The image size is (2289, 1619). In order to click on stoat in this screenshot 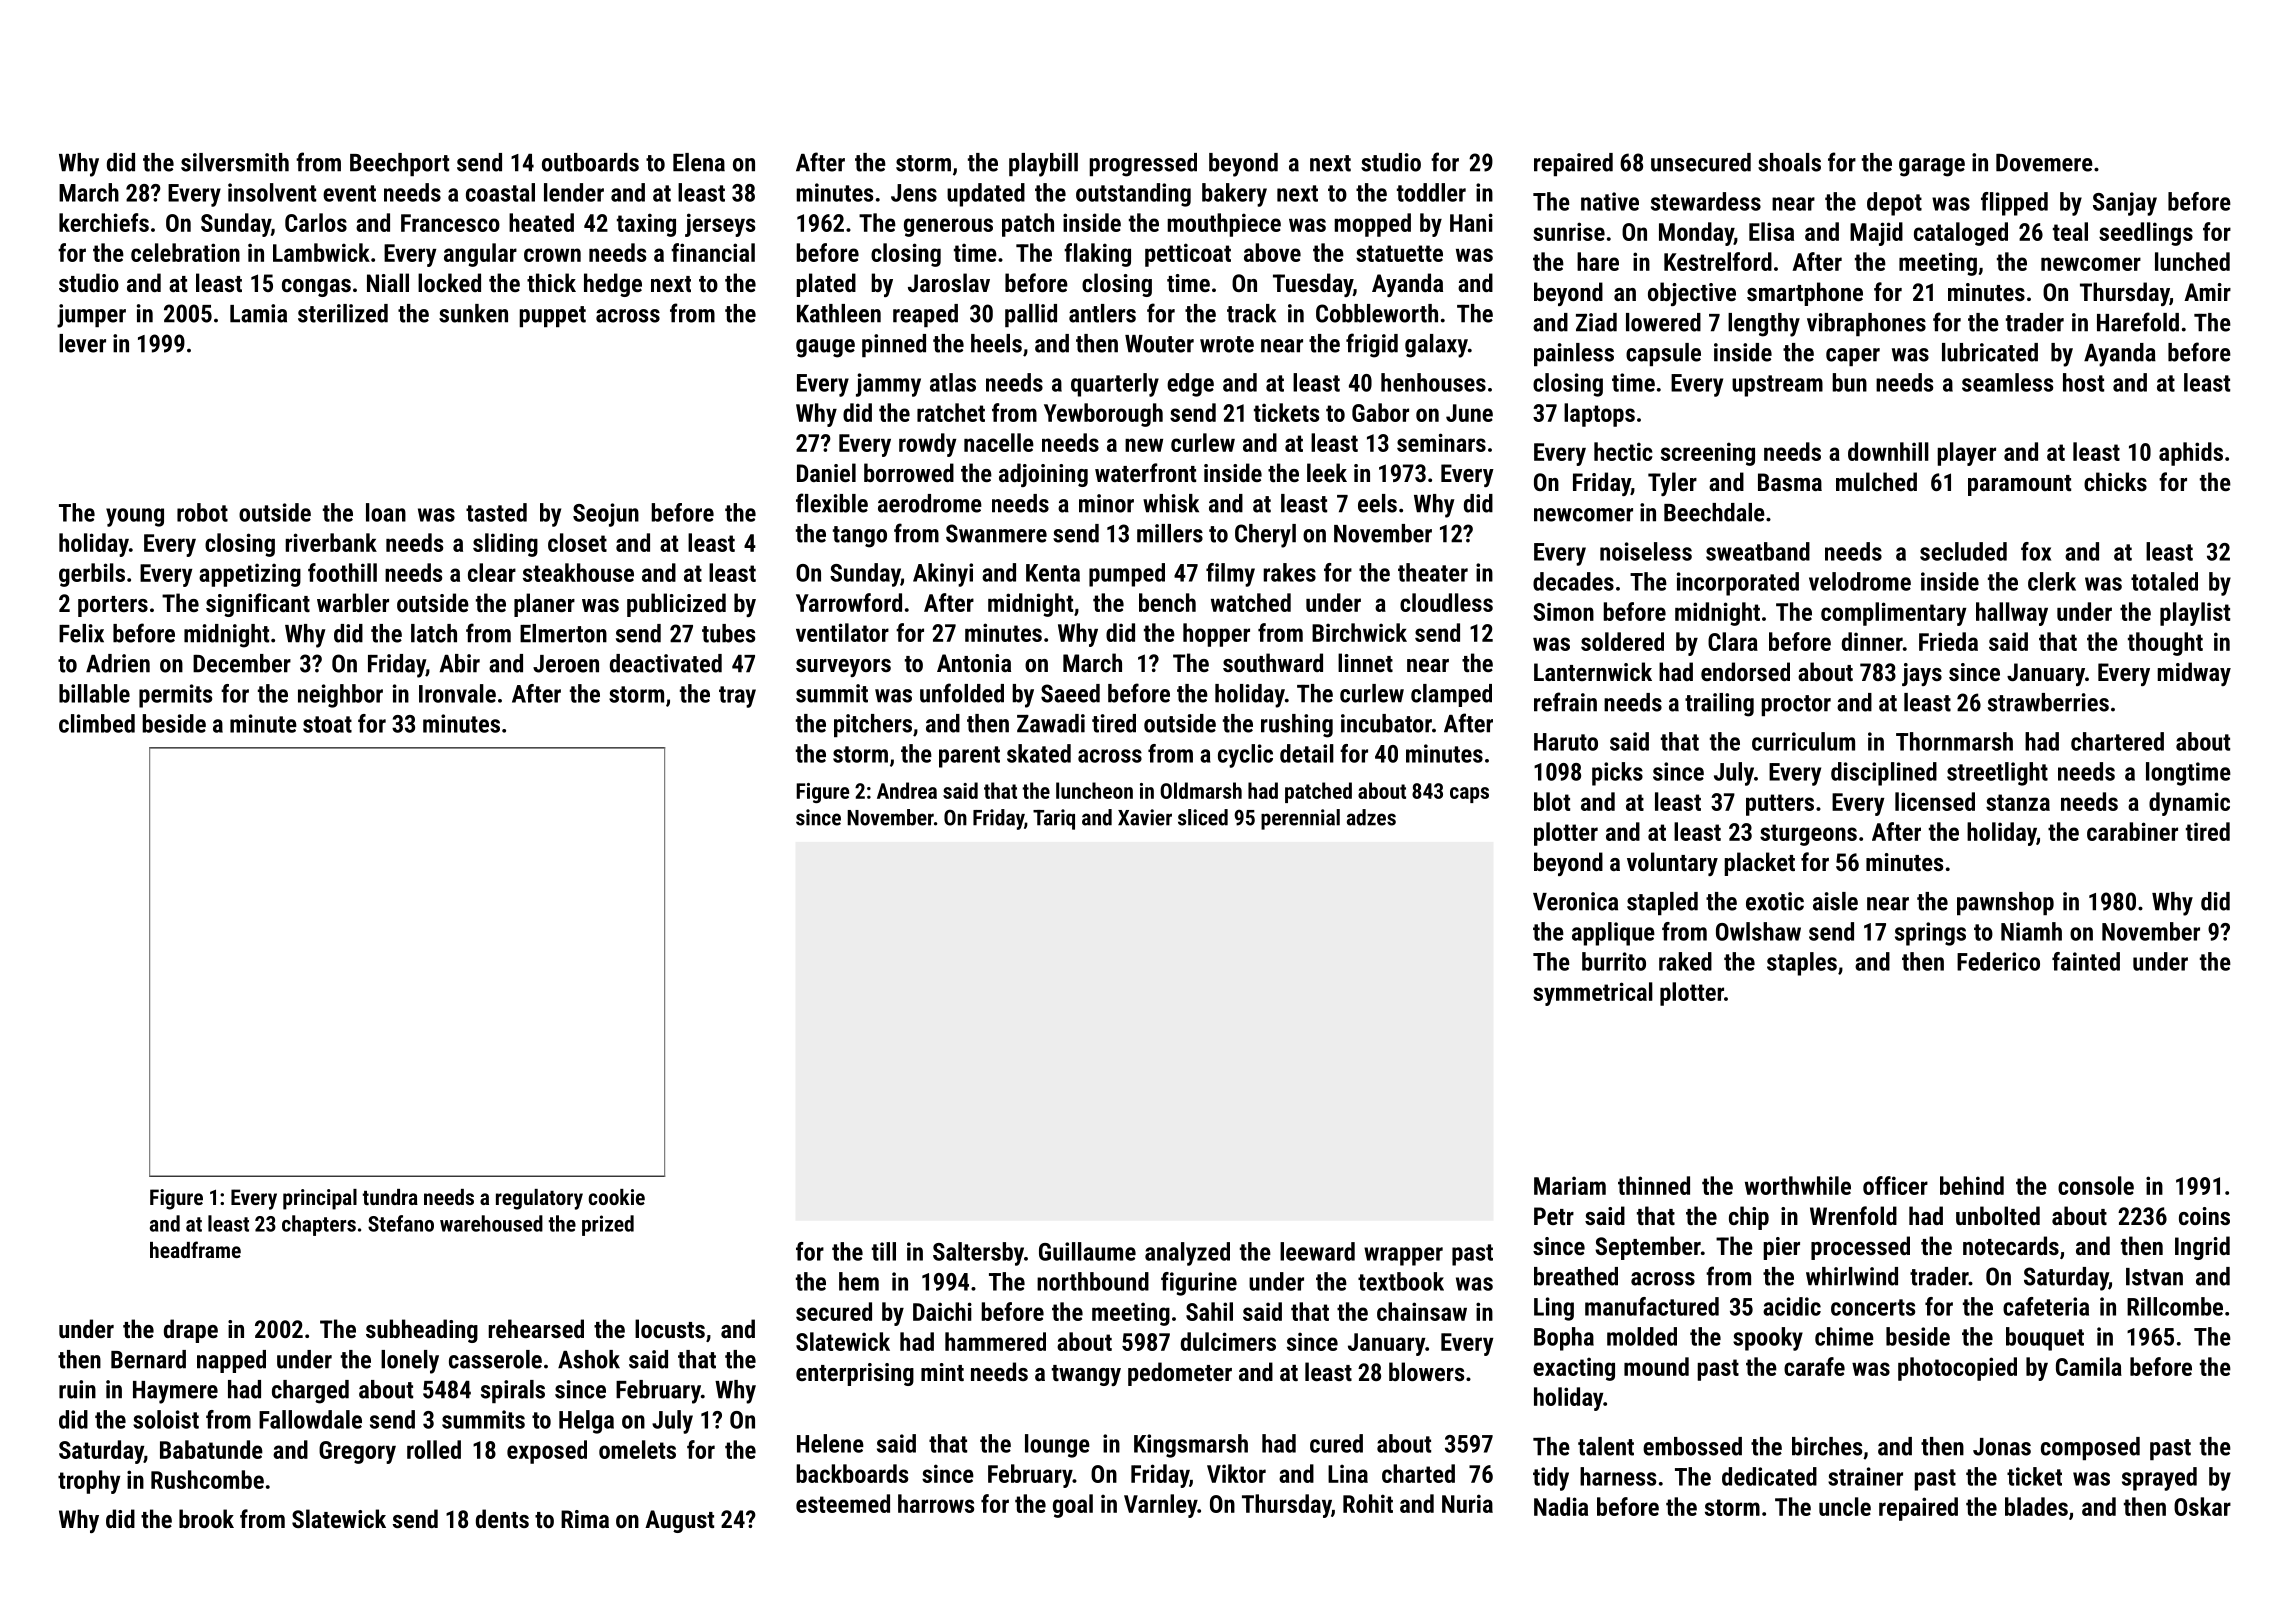, I will do `click(327, 724)`.
